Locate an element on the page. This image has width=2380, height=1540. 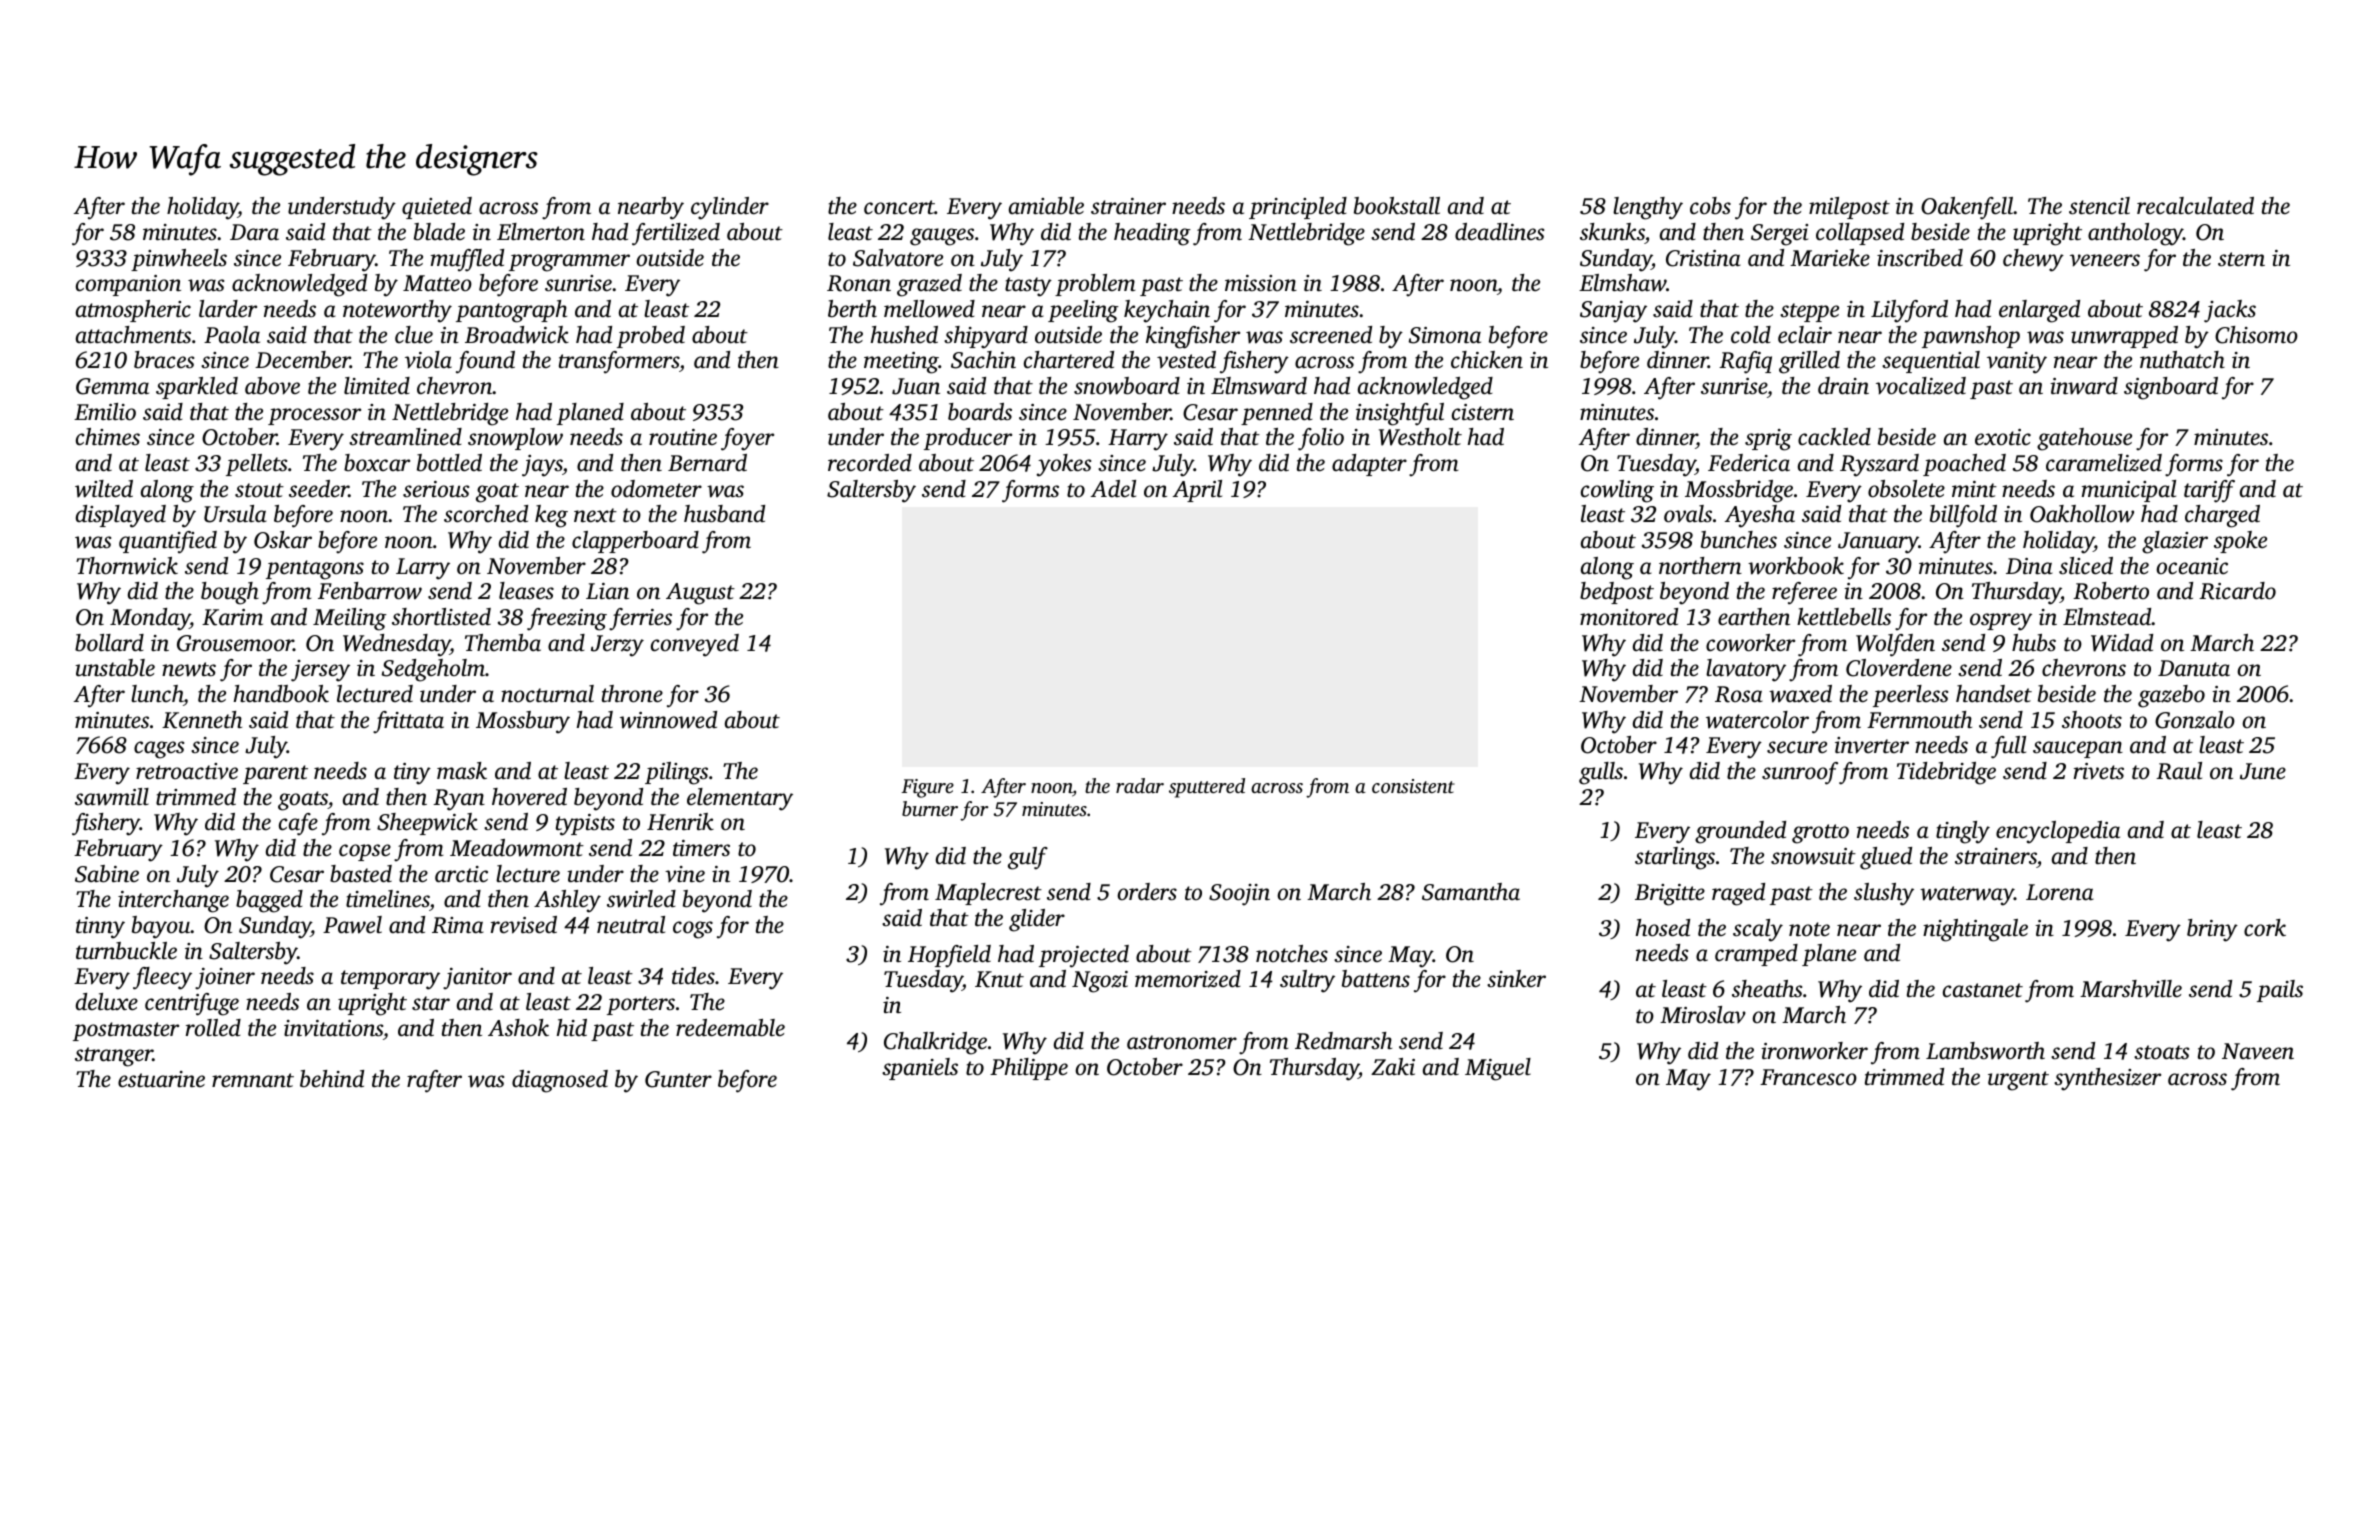
Rafiq is located at coordinates (1745, 362).
